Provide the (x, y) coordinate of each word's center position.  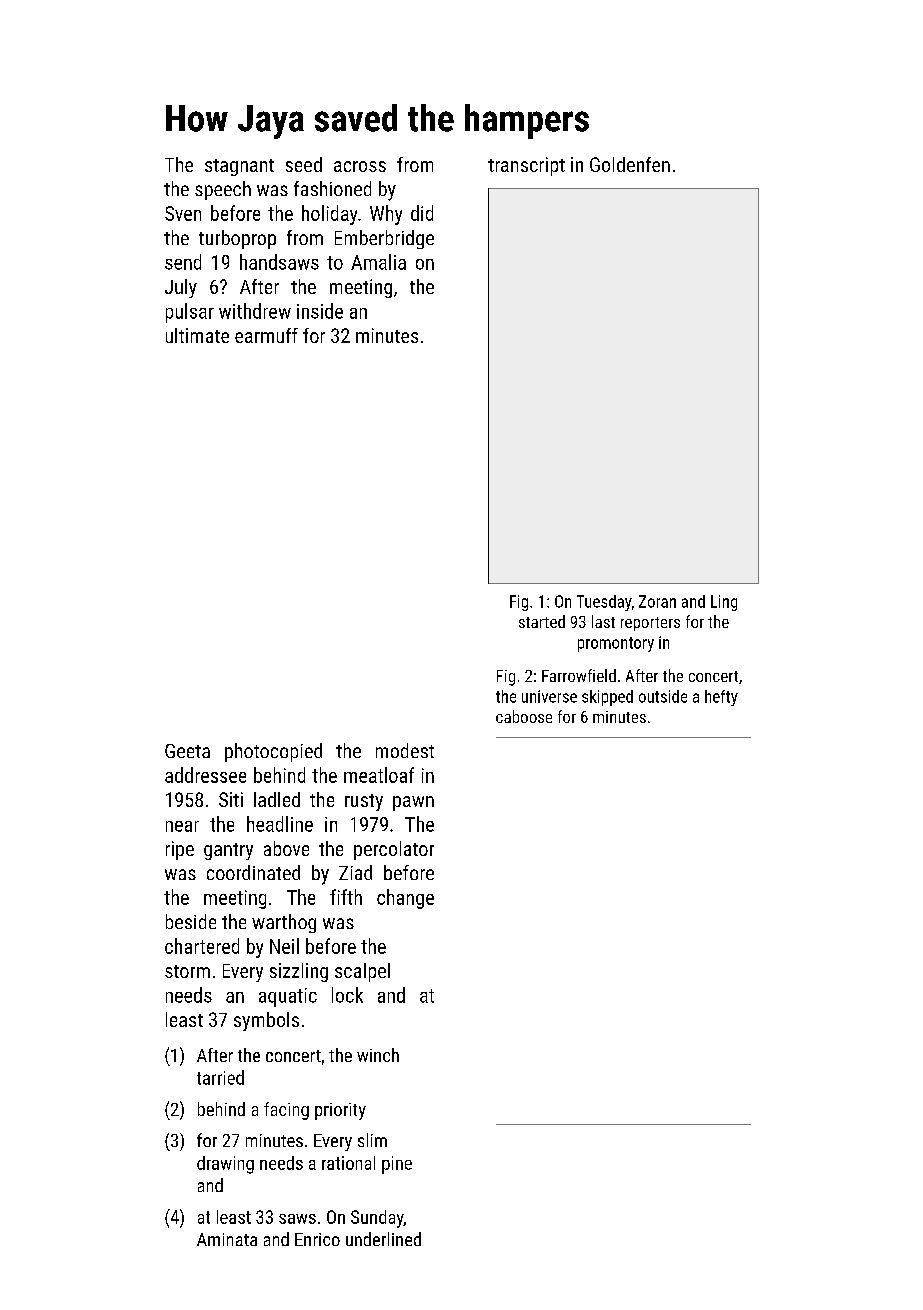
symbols (266, 1021)
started (542, 621)
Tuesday (604, 603)
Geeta (187, 751)
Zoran (657, 601)
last (603, 621)
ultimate (197, 335)
